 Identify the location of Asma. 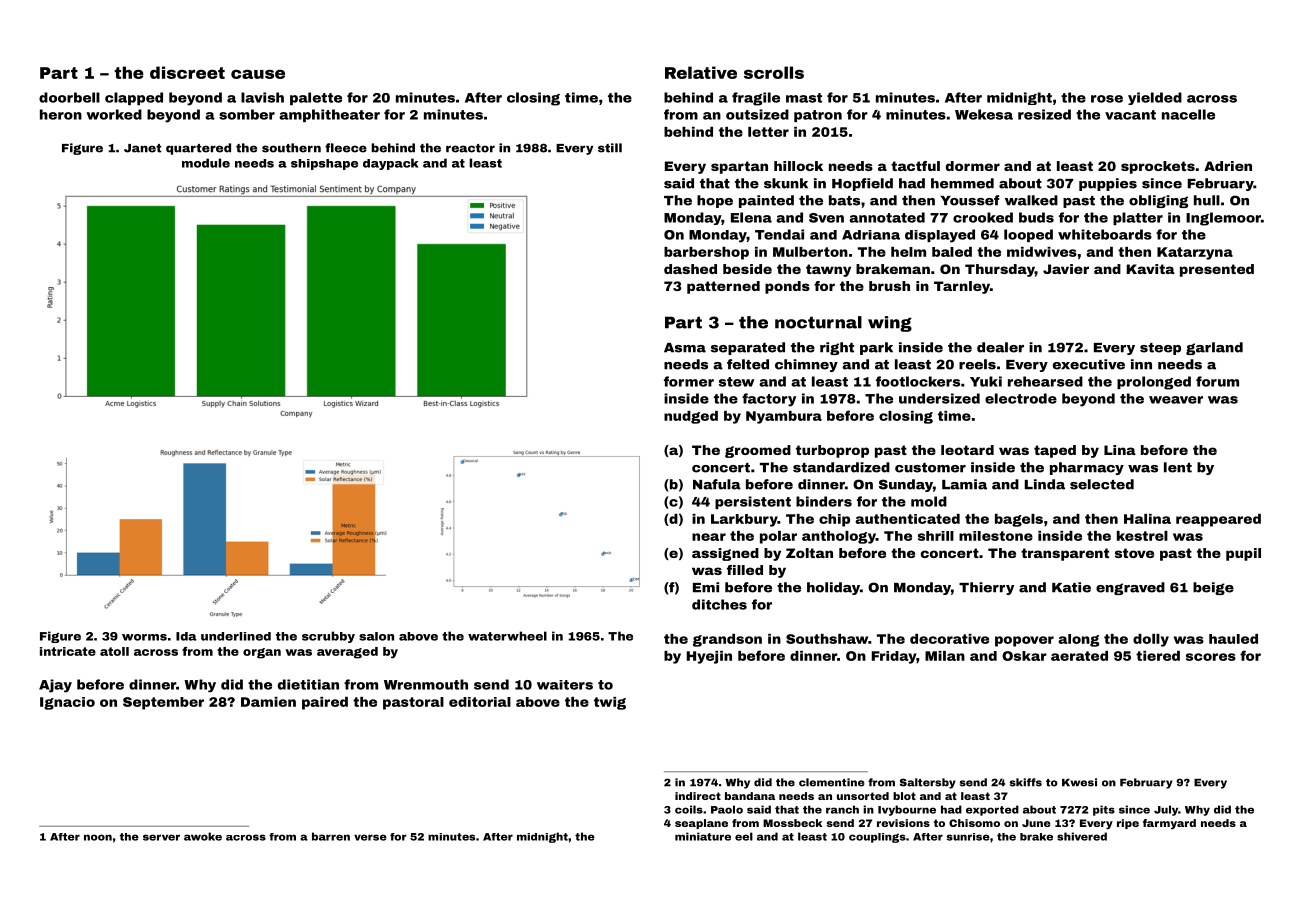
(685, 348).
